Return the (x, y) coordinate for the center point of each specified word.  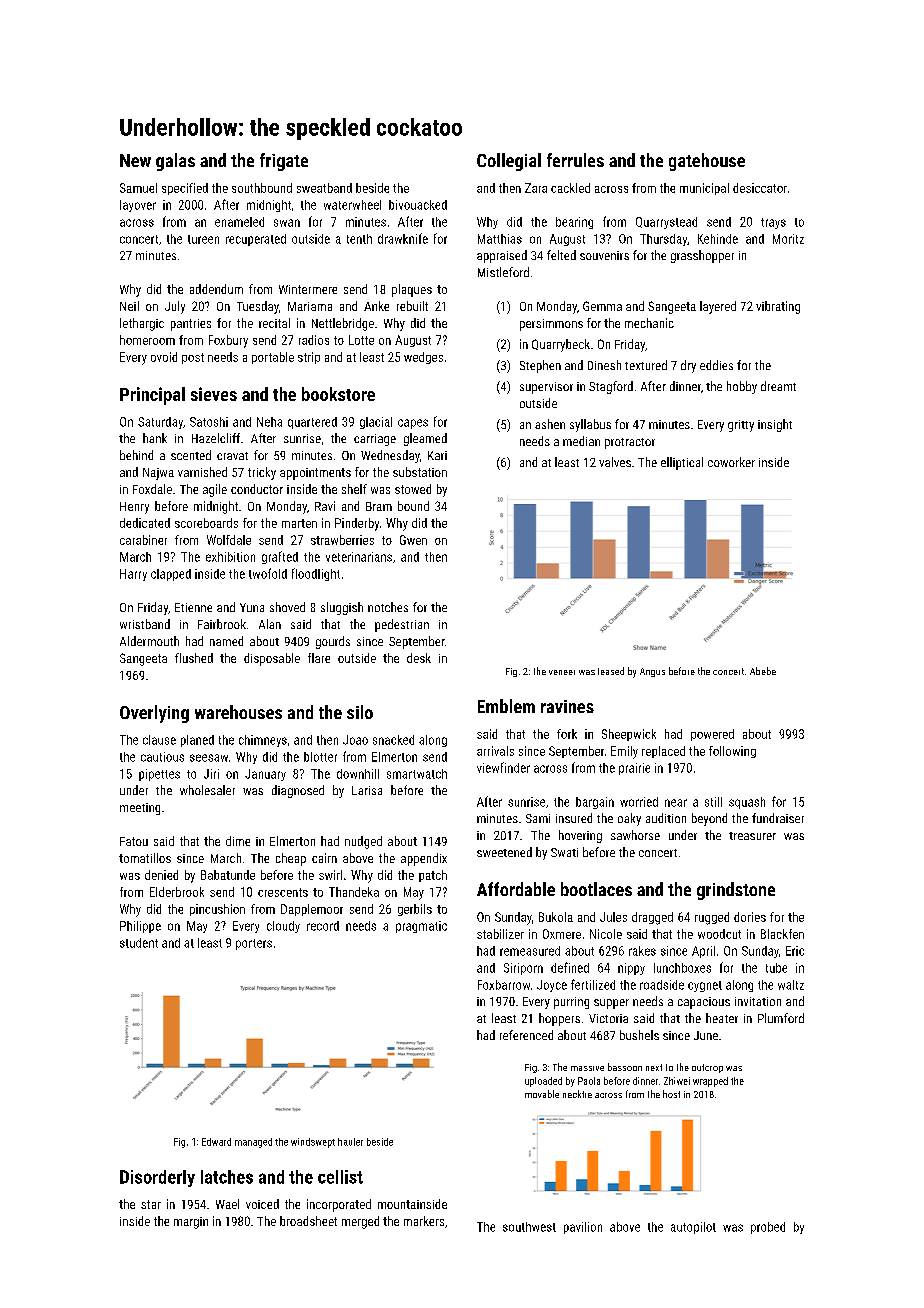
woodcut (719, 934)
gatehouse (707, 162)
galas (175, 162)
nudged (363, 842)
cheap (291, 859)
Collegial (509, 162)
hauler (350, 1142)
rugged (712, 918)
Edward (216, 1142)
